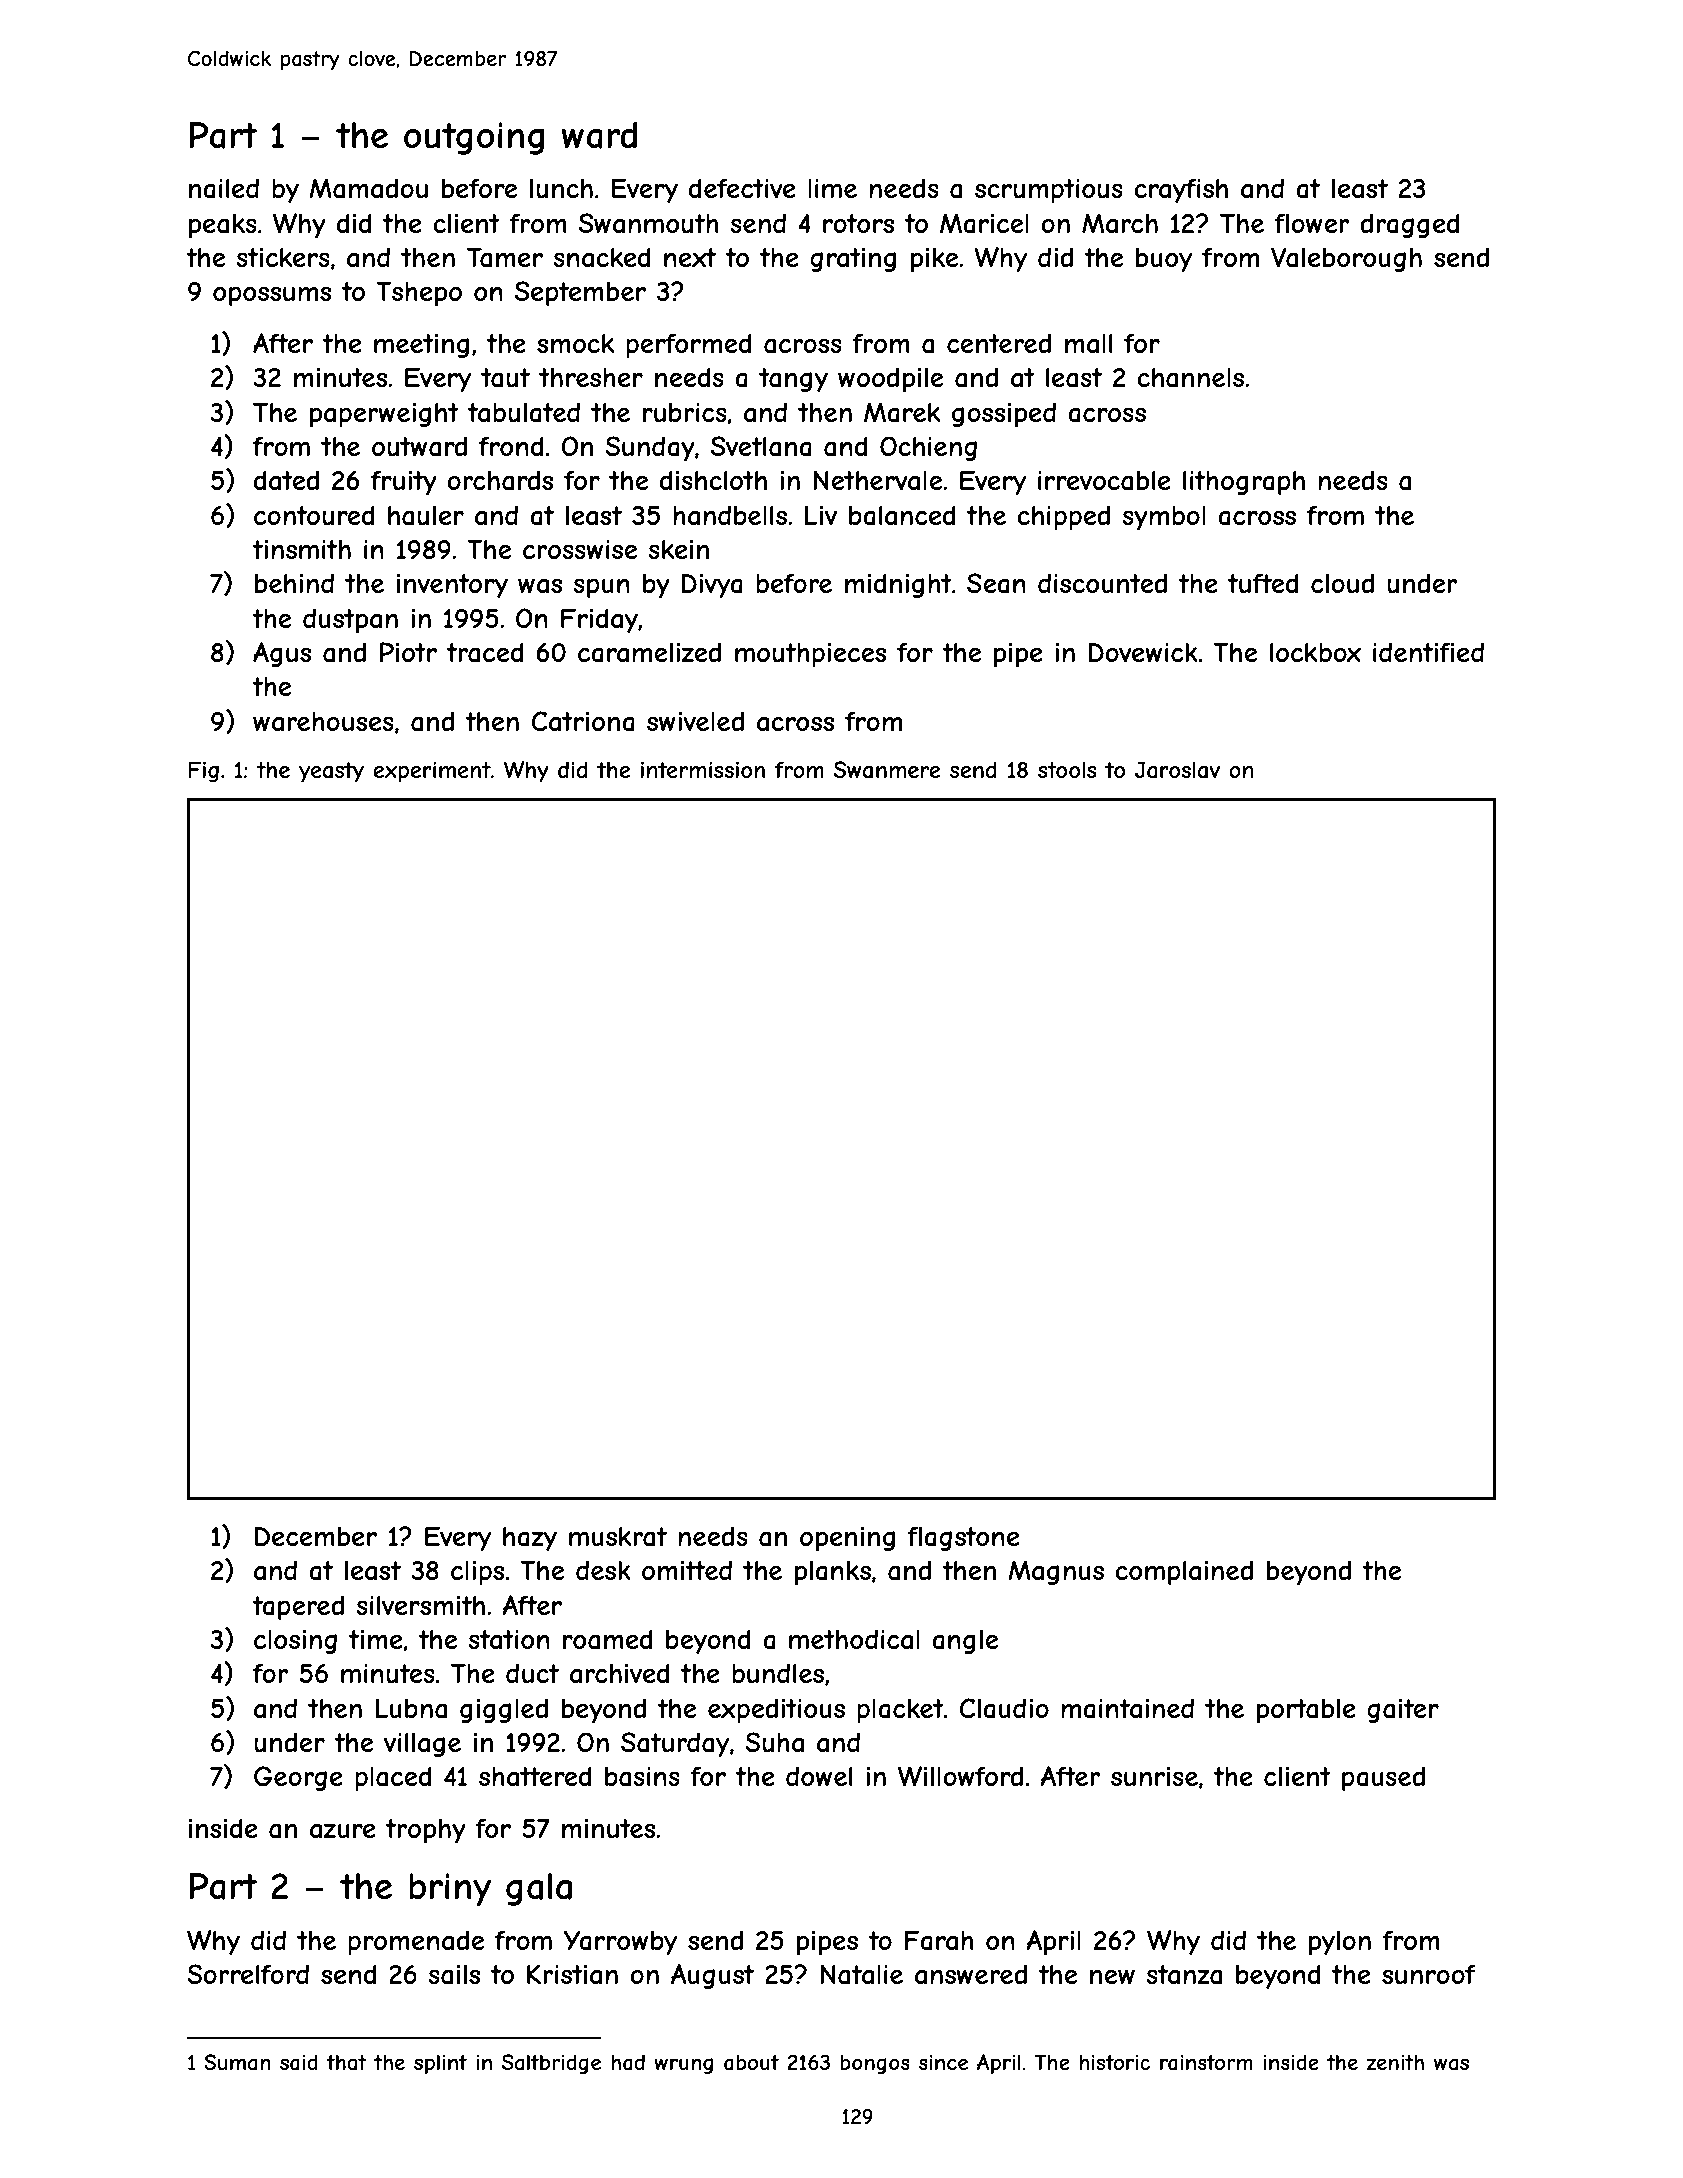  What do you see at coordinates (1184, 1572) in the screenshot?
I see `complained` at bounding box center [1184, 1572].
